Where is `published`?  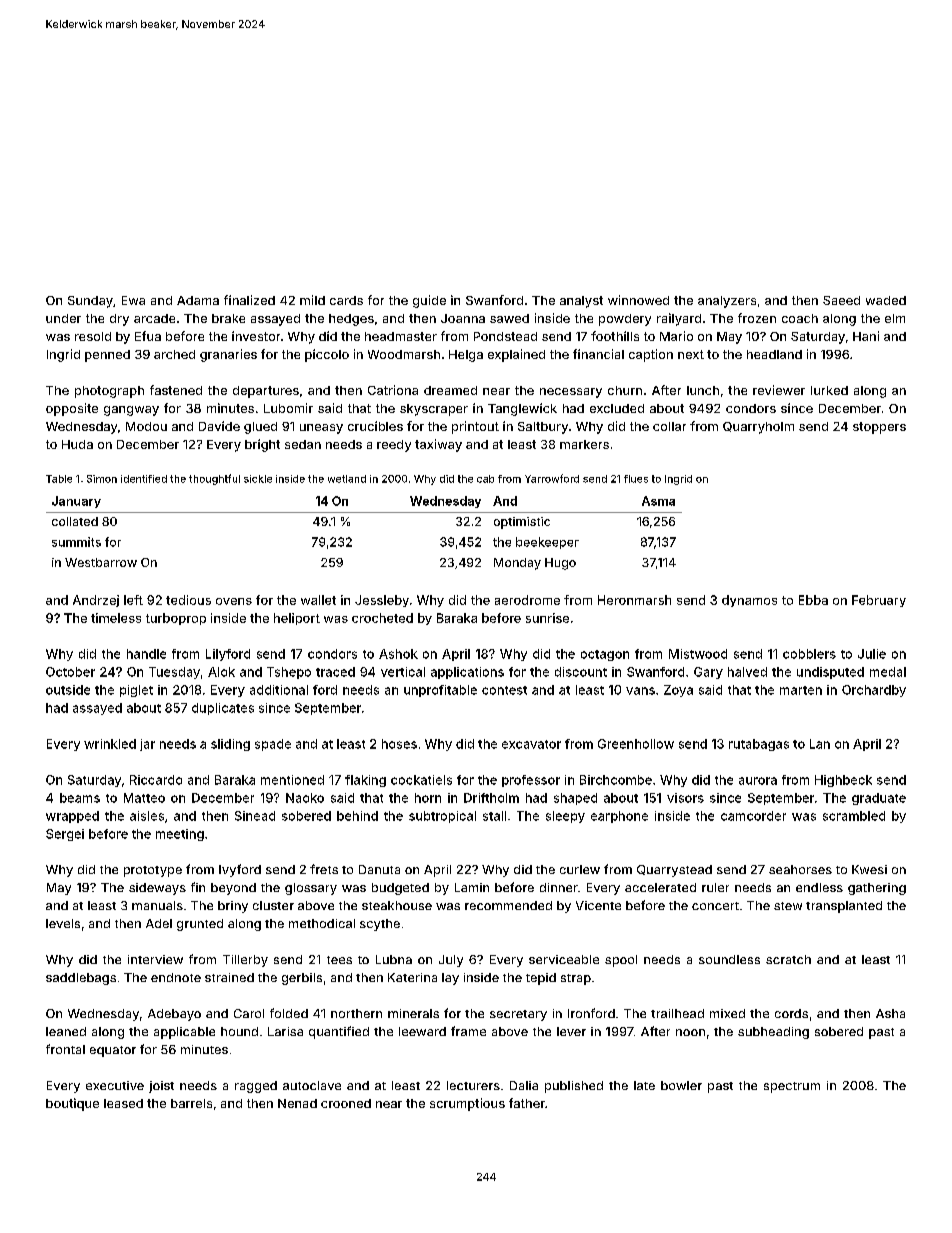 published is located at coordinates (574, 1087).
